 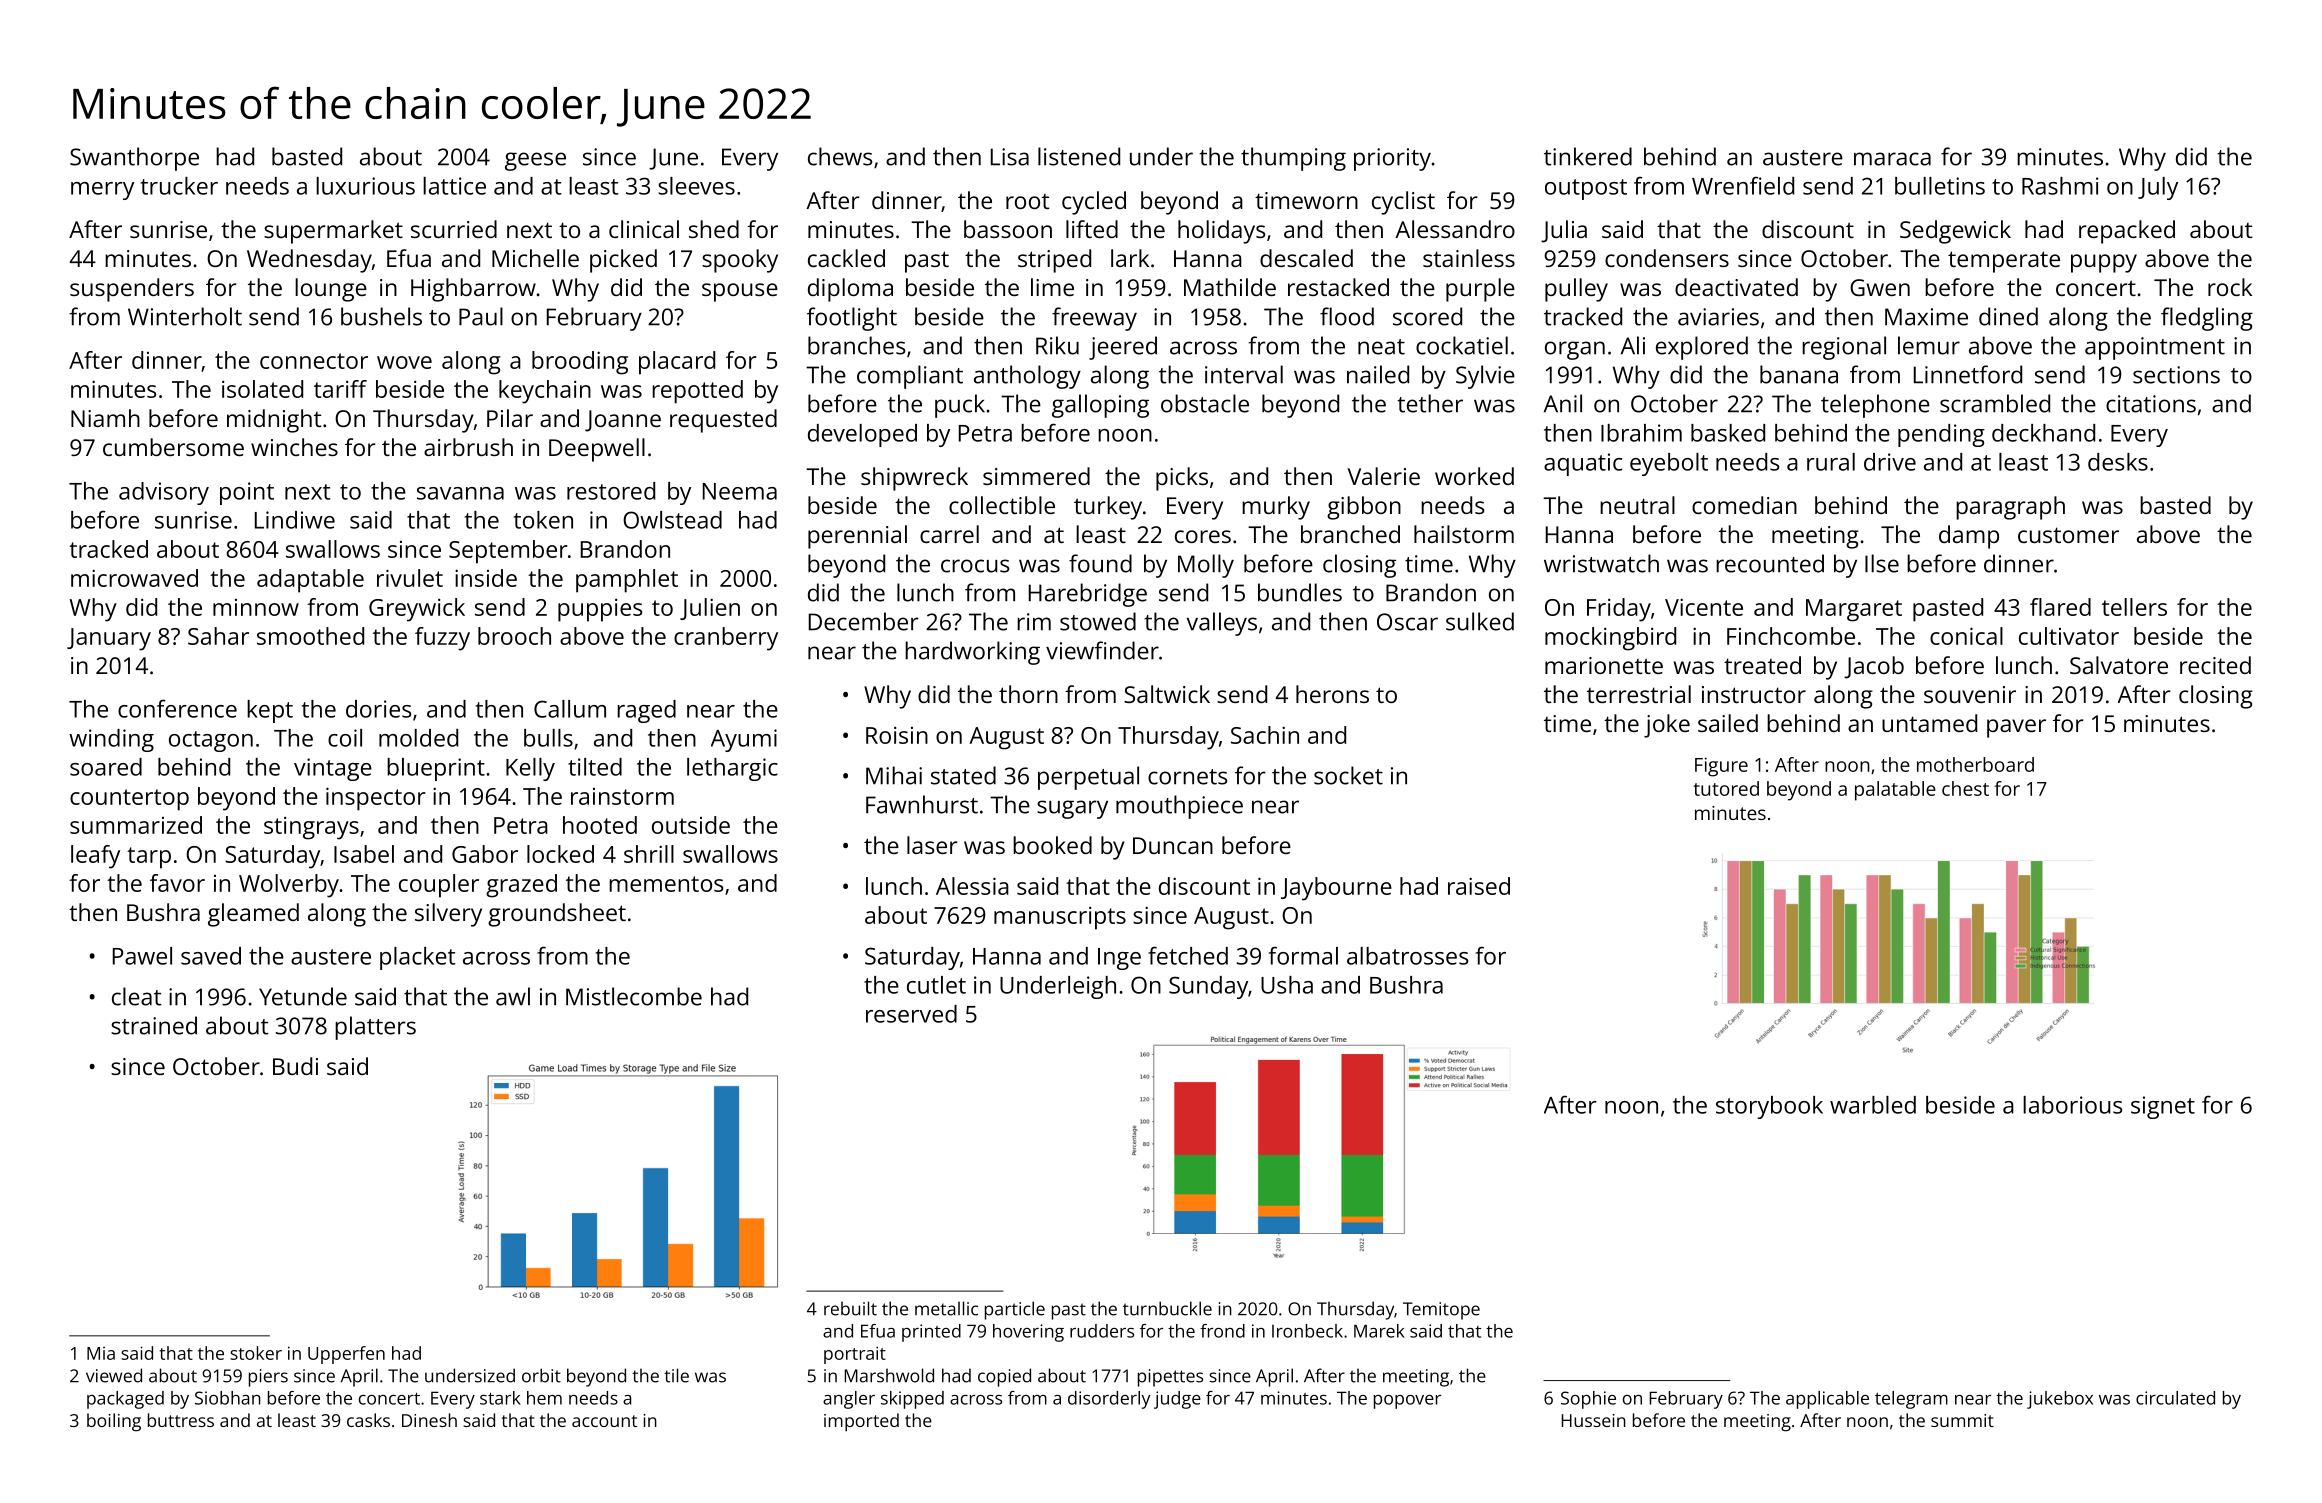 What do you see at coordinates (1287, 985) in the screenshot?
I see `Usha` at bounding box center [1287, 985].
